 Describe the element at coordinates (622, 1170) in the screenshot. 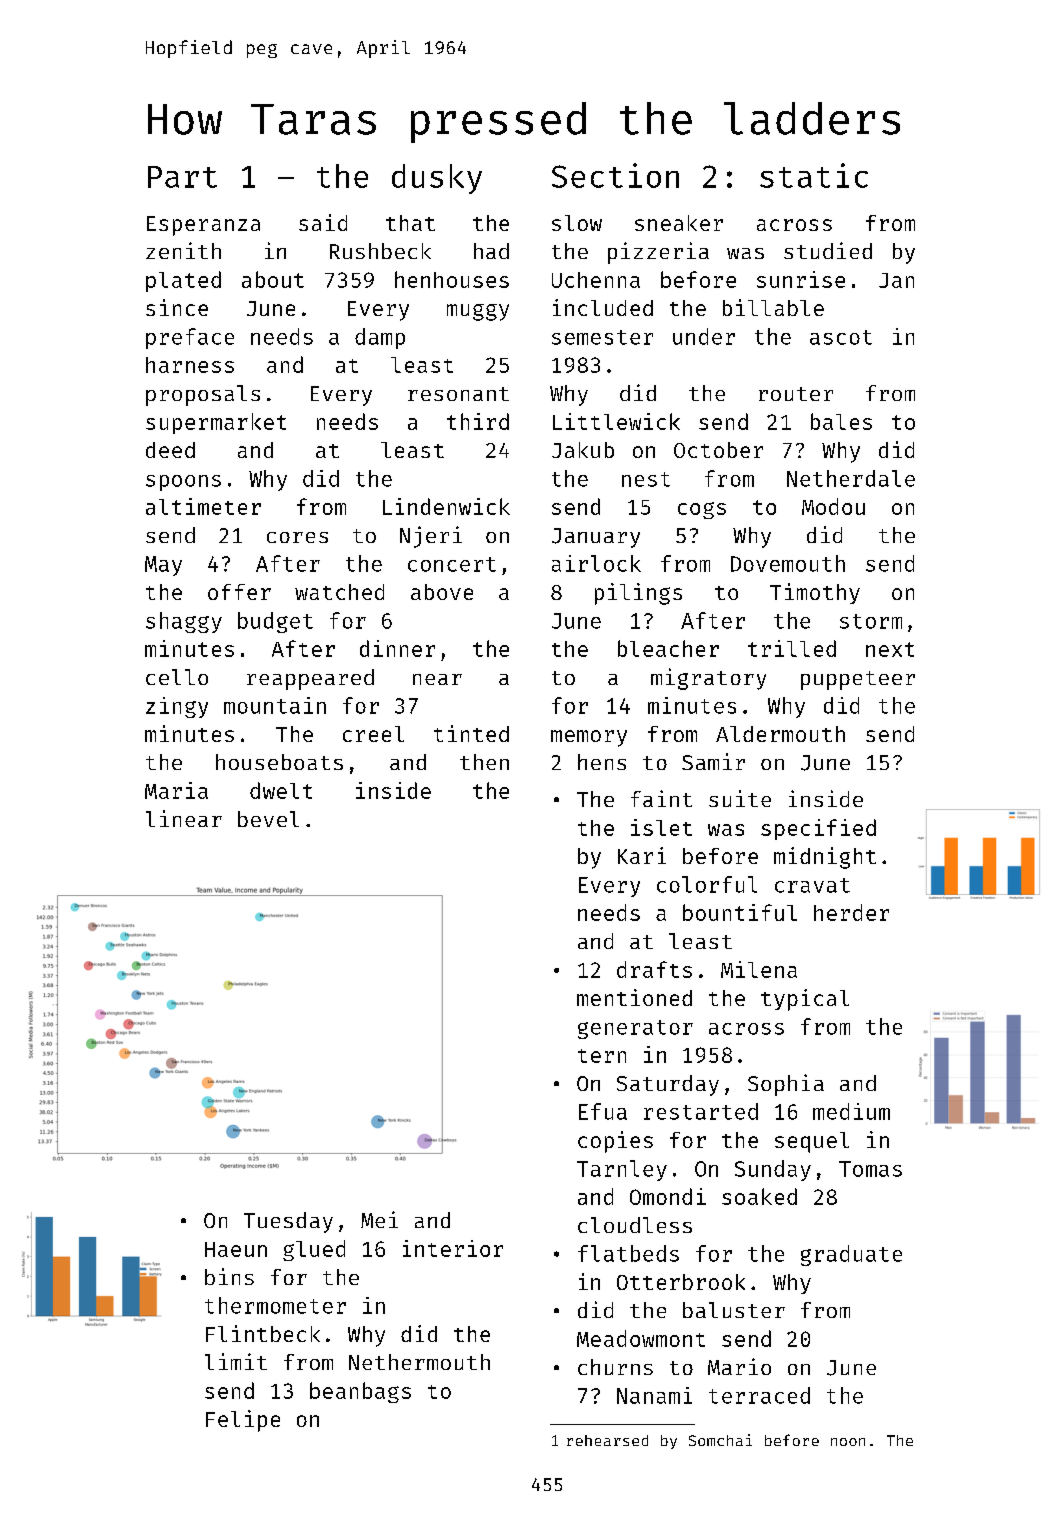

I see `Tarnley` at that location.
